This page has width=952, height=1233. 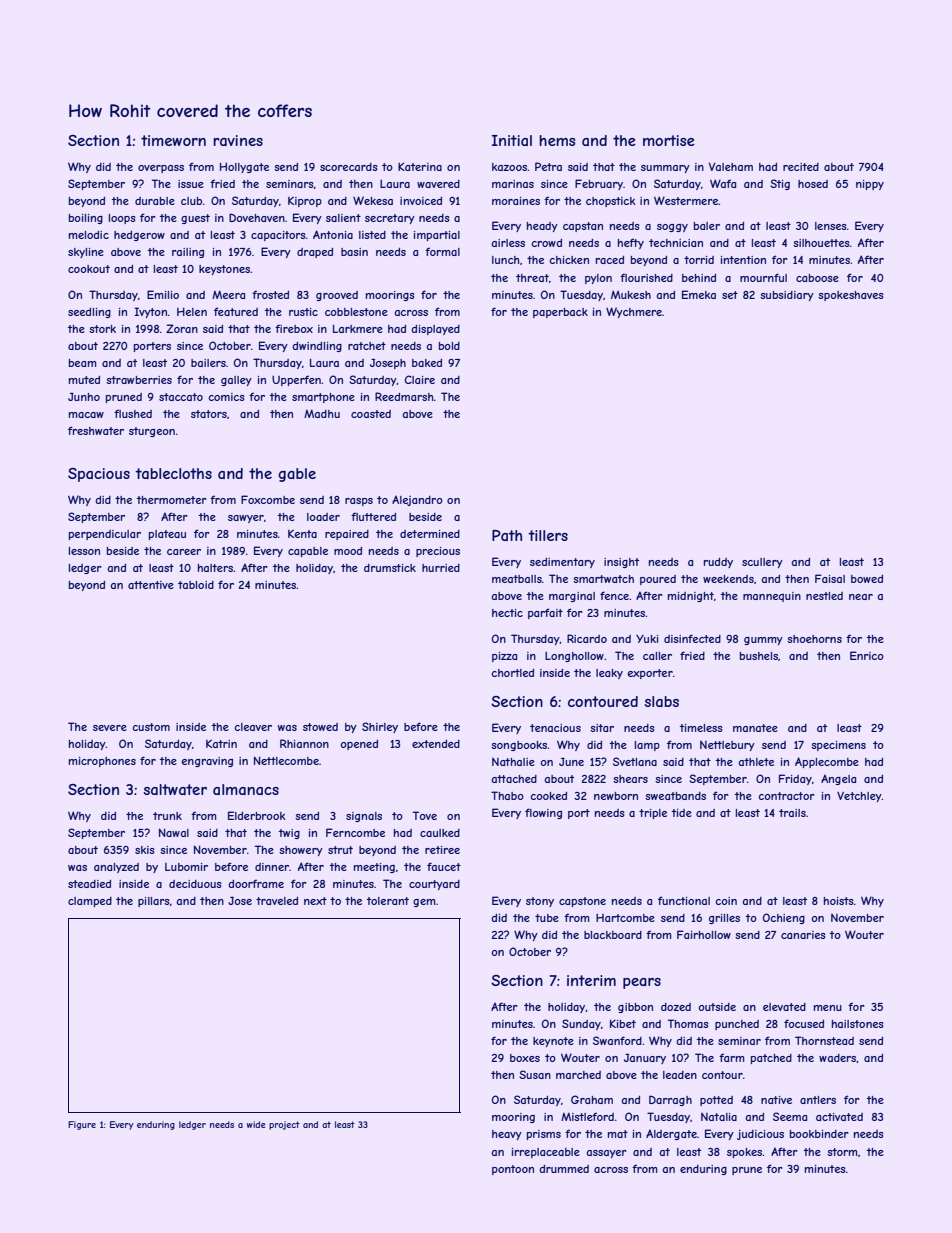 I want to click on keynote, so click(x=553, y=1042).
